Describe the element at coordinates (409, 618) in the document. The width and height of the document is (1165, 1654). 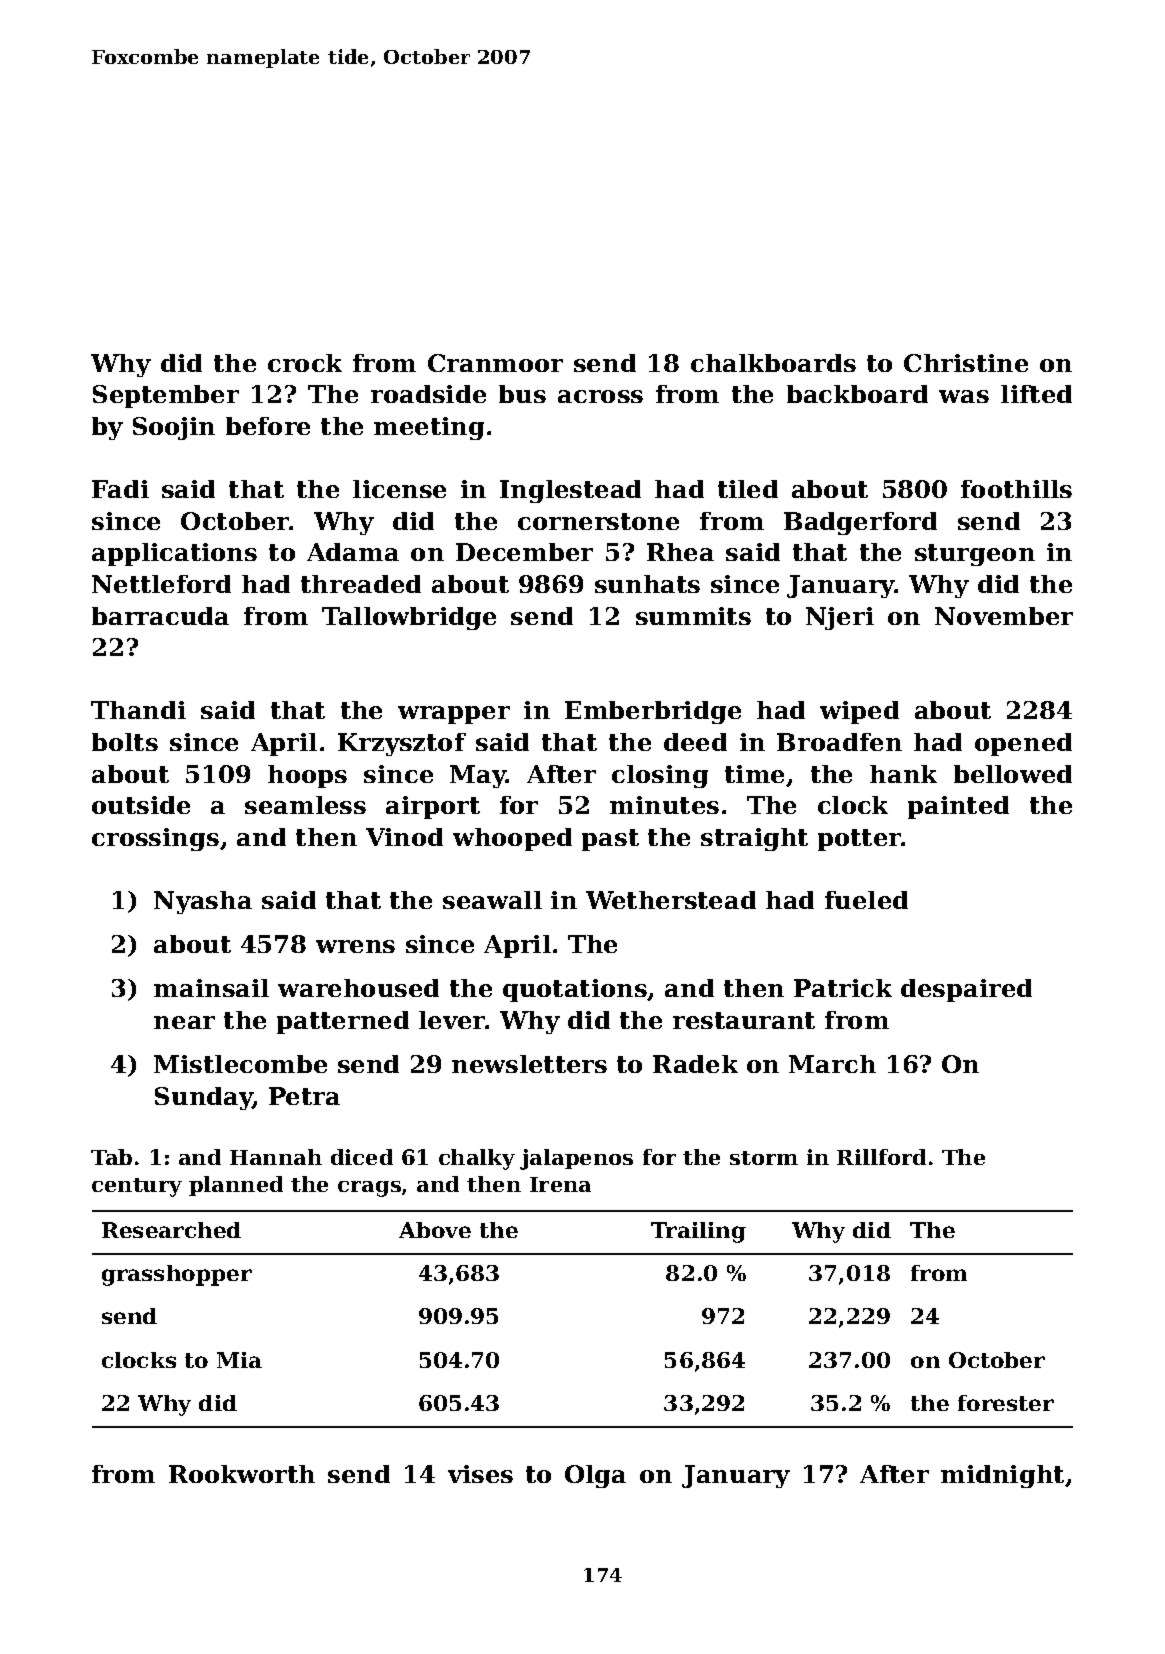
I see `Tallowbridge` at that location.
